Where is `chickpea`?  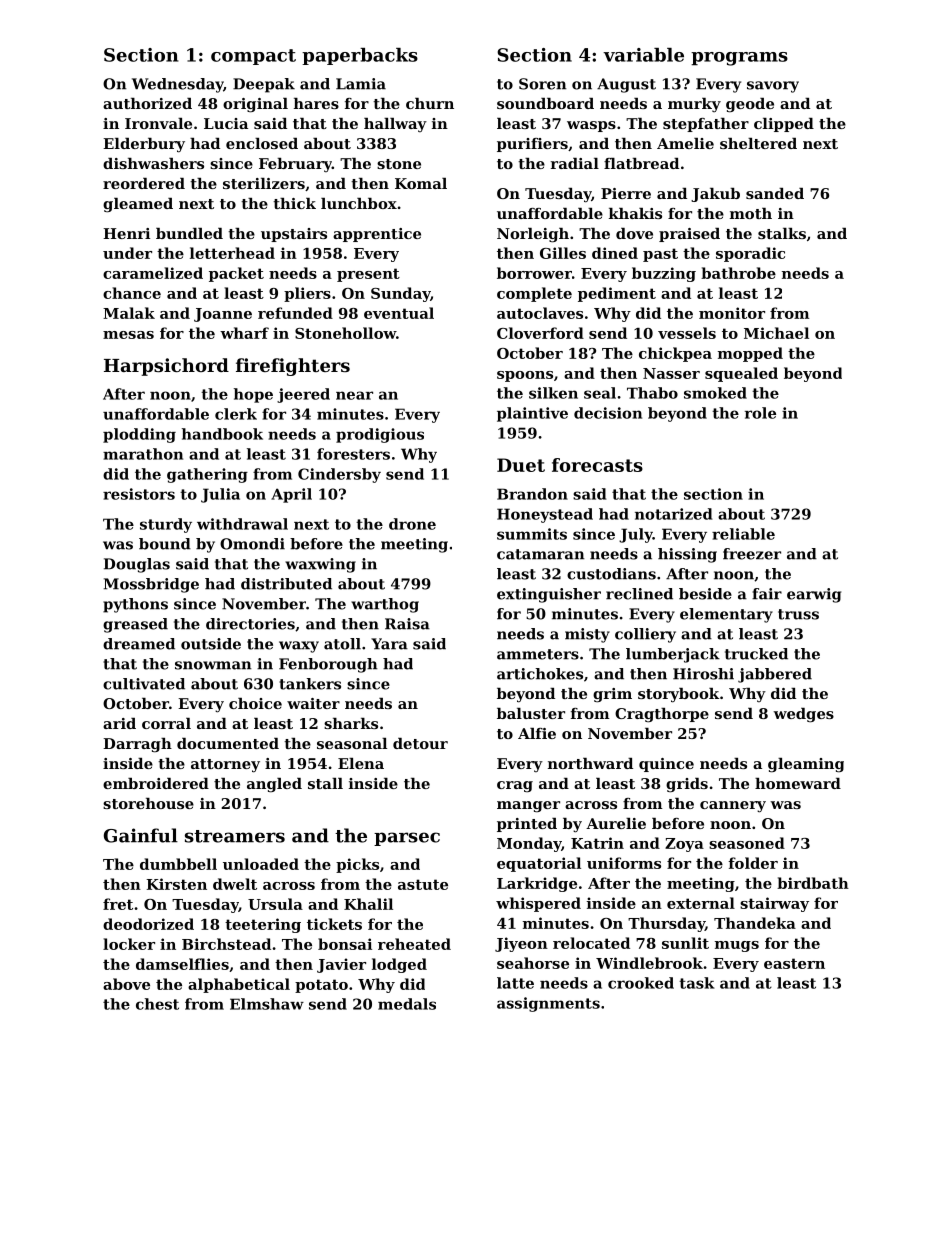 chickpea is located at coordinates (675, 354).
